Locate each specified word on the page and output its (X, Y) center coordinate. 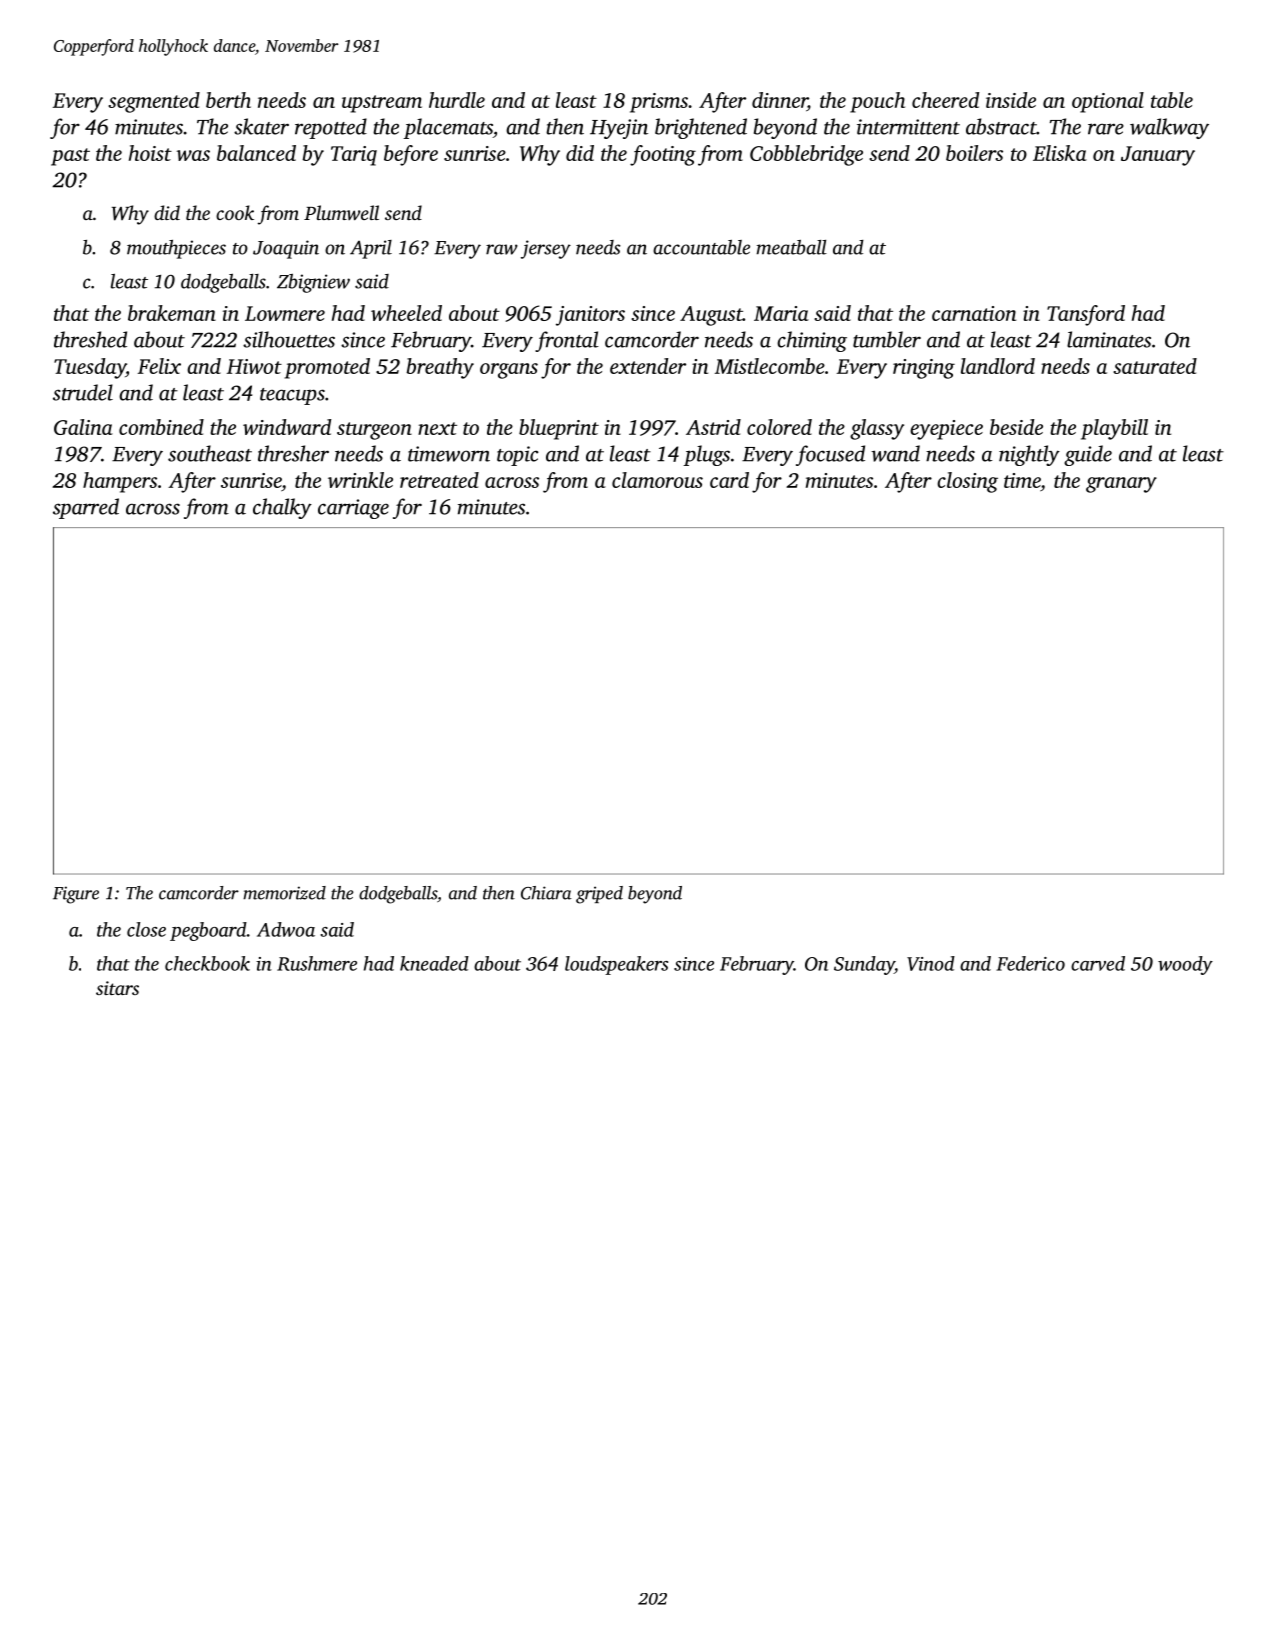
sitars (117, 988)
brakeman (172, 313)
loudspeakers (616, 965)
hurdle (457, 100)
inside (1011, 100)
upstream (382, 104)
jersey (546, 249)
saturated (1155, 366)
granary (1121, 485)
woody (1185, 965)
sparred (86, 508)
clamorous (657, 480)
